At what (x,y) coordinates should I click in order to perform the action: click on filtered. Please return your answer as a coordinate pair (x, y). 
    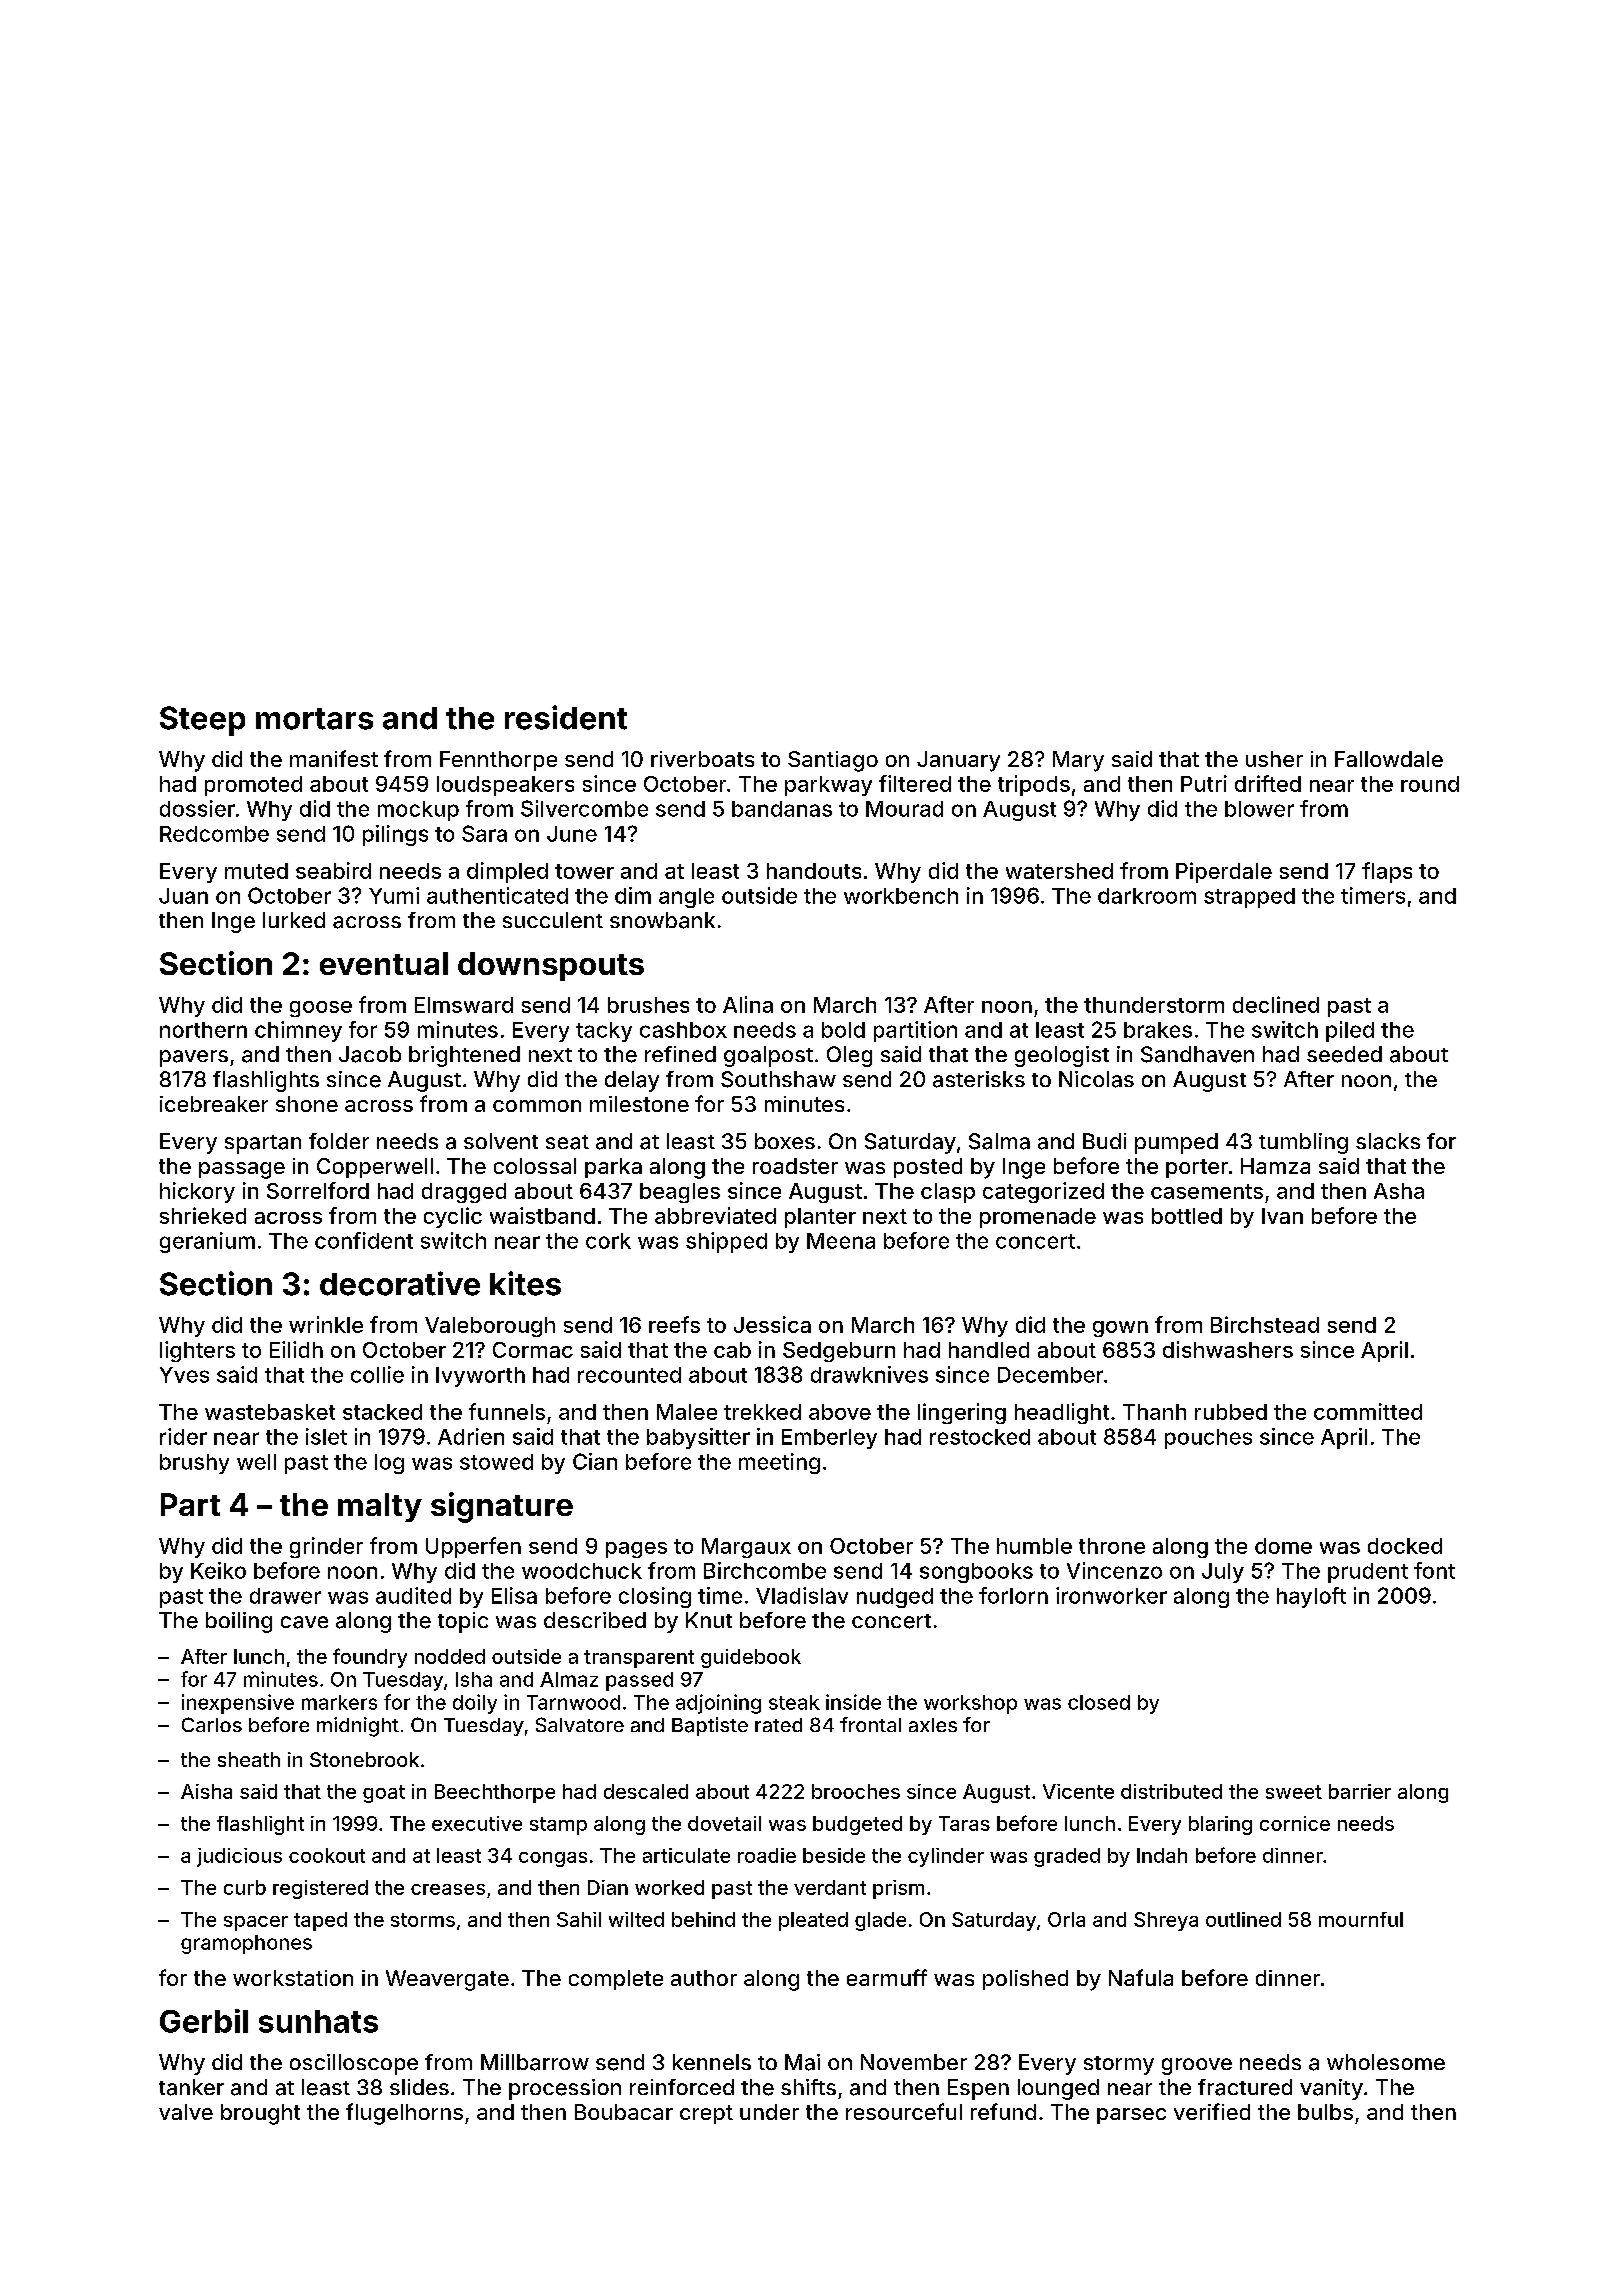
    Looking at the image, I should click on (915, 783).
